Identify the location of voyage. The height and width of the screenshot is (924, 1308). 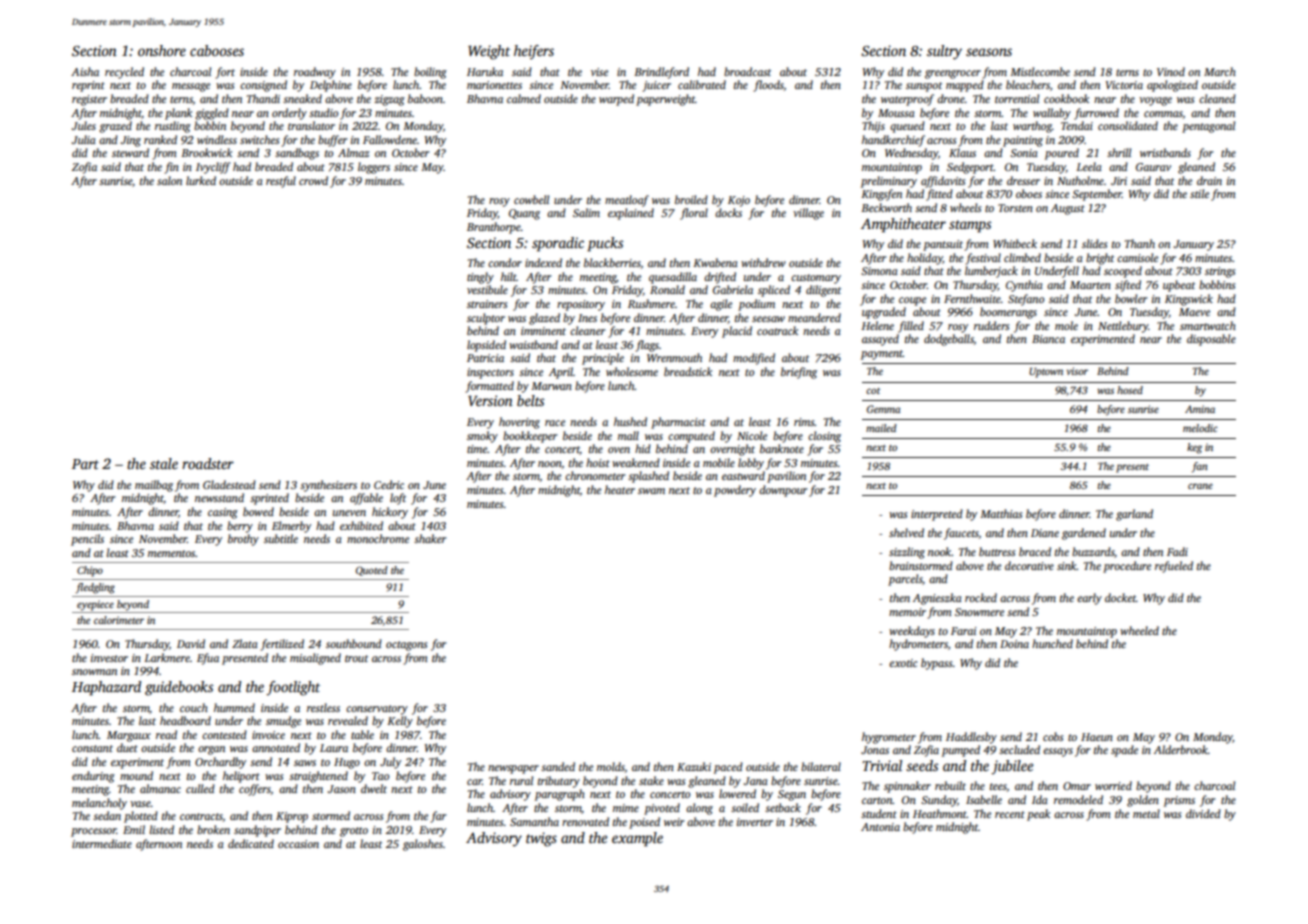
(1155, 101).
